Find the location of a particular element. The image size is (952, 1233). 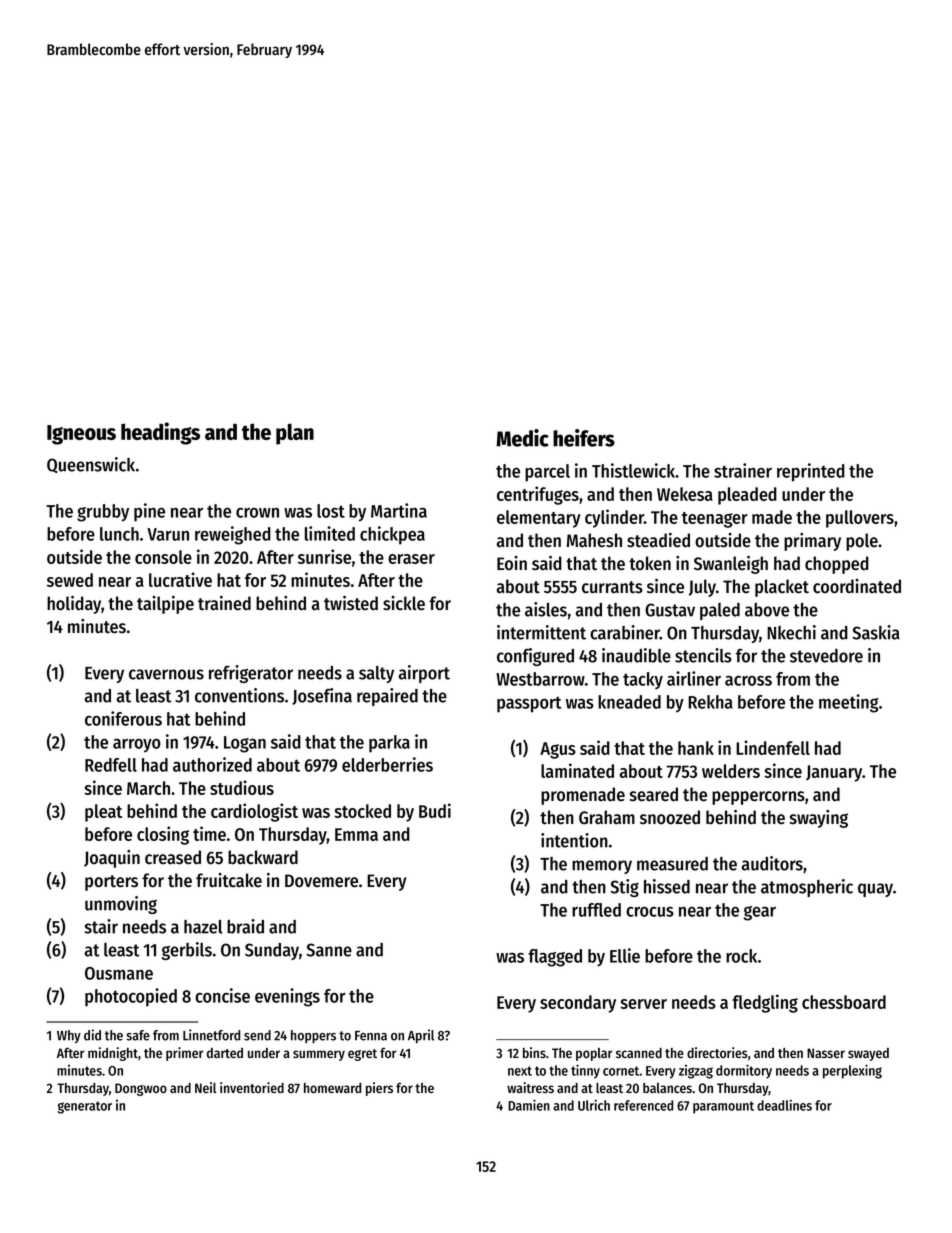

Igneous is located at coordinates (81, 435).
